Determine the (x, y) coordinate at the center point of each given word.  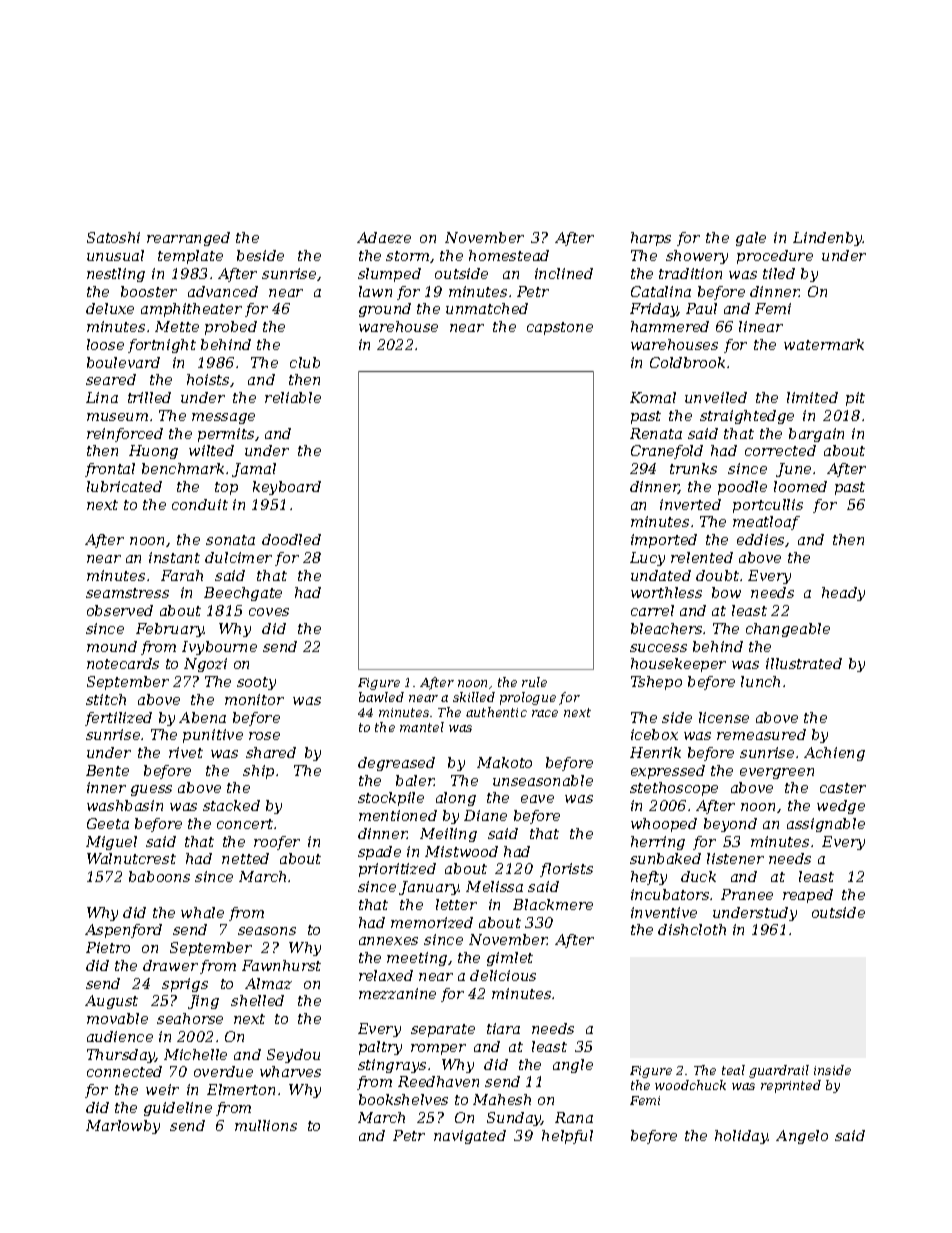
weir (162, 1089)
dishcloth (692, 929)
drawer (170, 965)
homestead (509, 255)
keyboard (287, 488)
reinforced (125, 435)
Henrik (655, 752)
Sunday (514, 1119)
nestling (116, 275)
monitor (254, 699)
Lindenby (828, 239)
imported (664, 541)
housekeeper (678, 665)
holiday (742, 1137)
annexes (388, 941)
